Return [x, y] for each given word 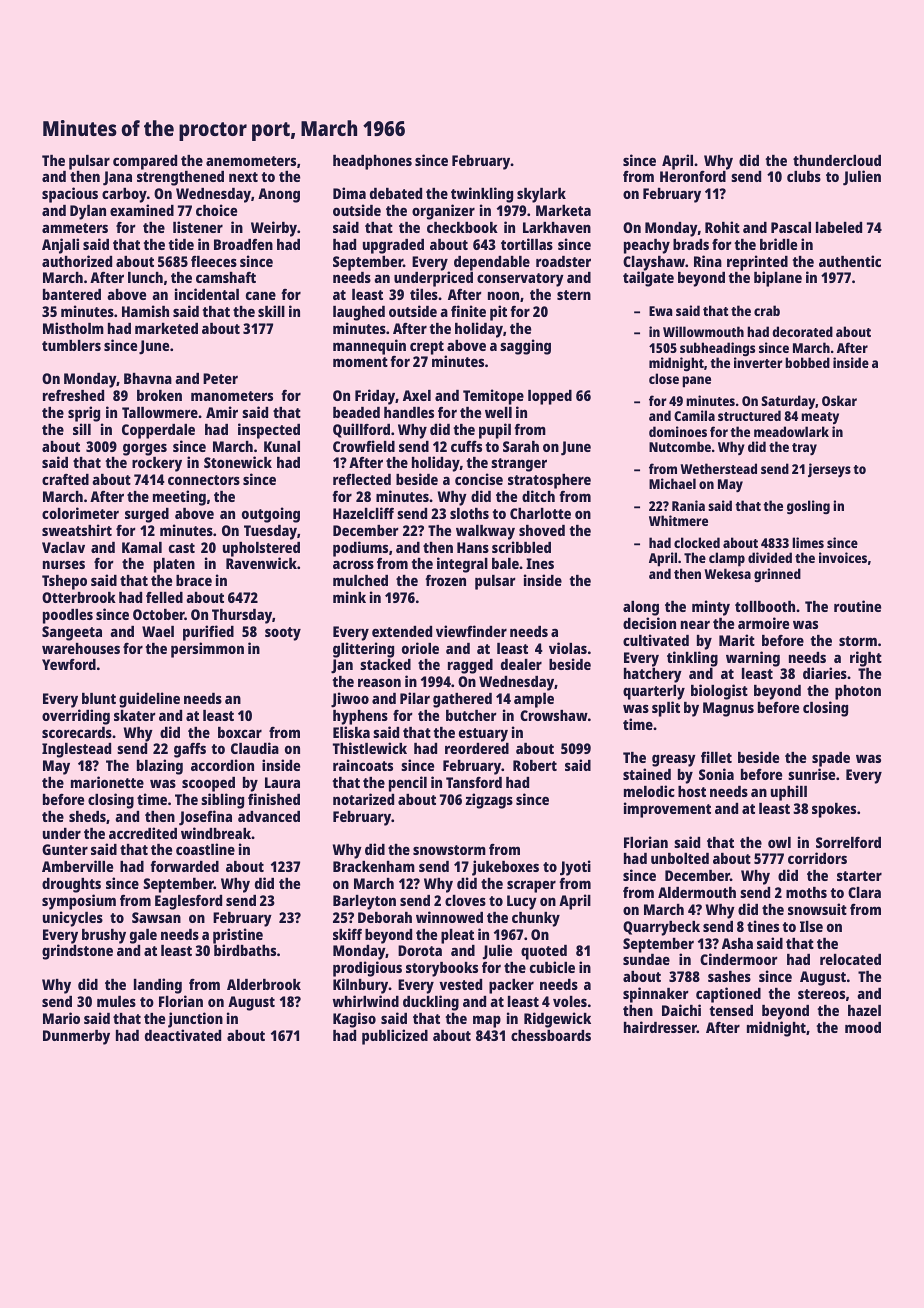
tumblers [71, 345]
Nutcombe [680, 446]
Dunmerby [76, 1037]
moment [360, 362]
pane [696, 382]
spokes [834, 810]
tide [181, 244]
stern [574, 295]
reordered [477, 748]
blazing [160, 767]
